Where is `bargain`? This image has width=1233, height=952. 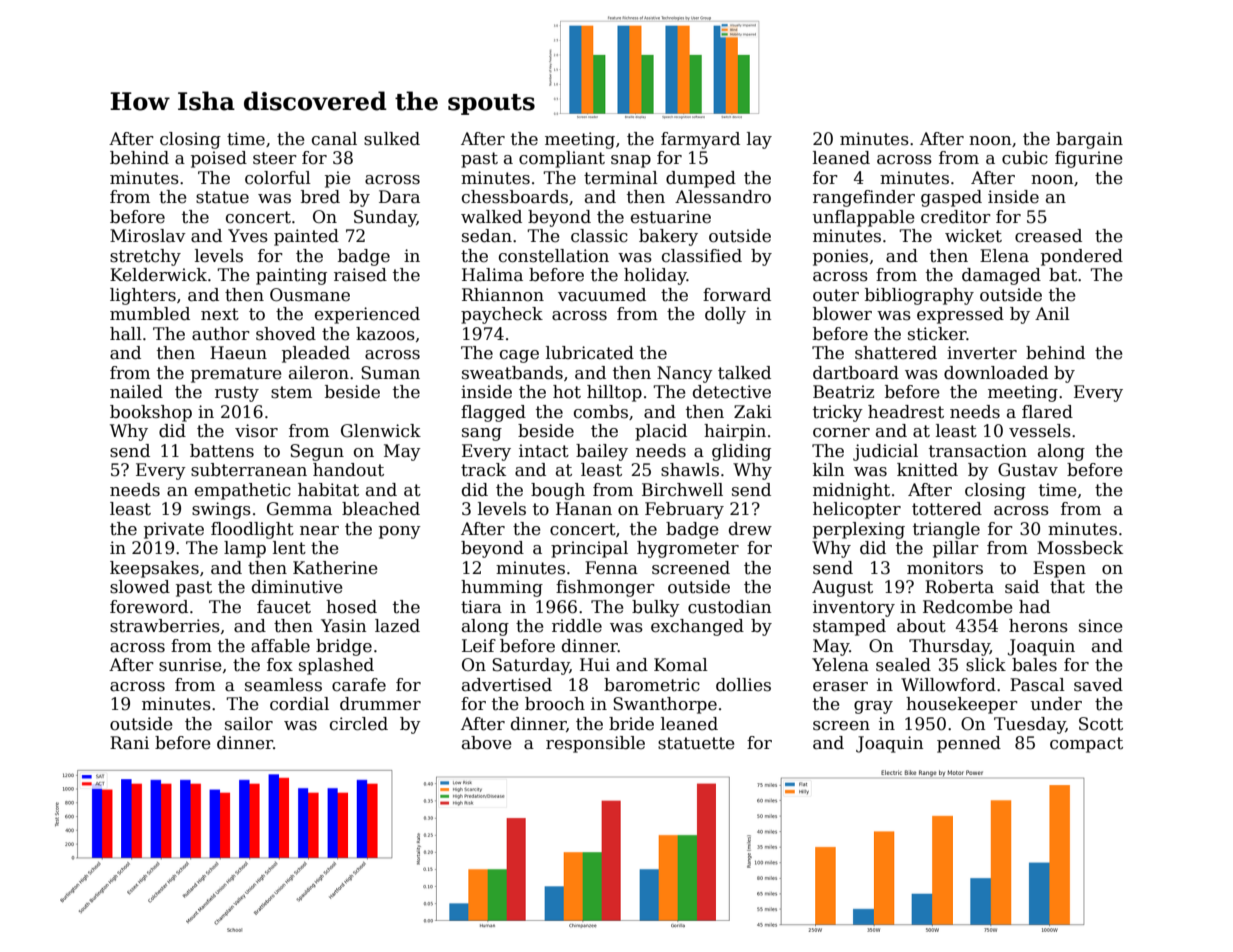 bargain is located at coordinates (1089, 140).
